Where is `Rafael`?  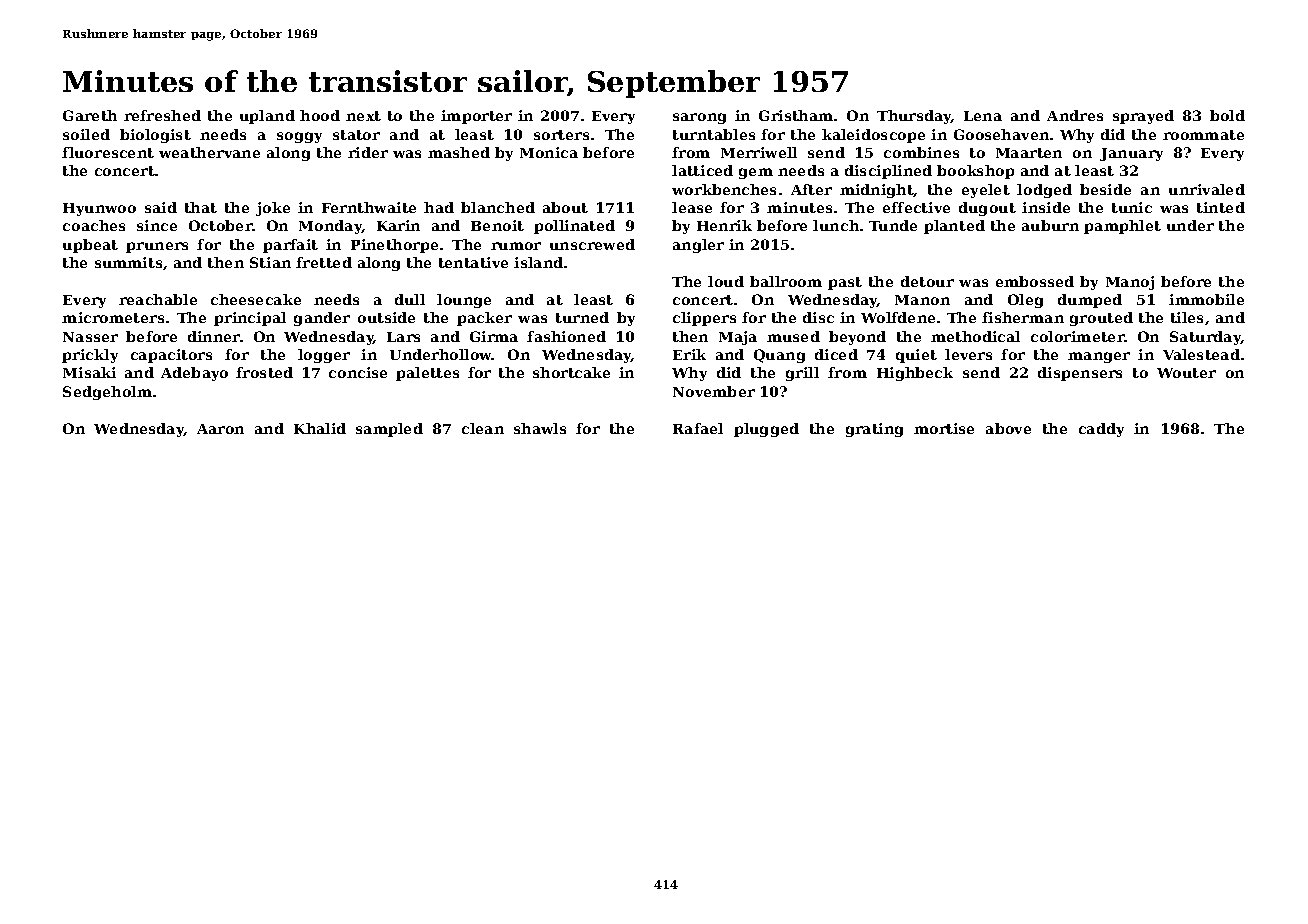 Rafael is located at coordinates (698, 428).
